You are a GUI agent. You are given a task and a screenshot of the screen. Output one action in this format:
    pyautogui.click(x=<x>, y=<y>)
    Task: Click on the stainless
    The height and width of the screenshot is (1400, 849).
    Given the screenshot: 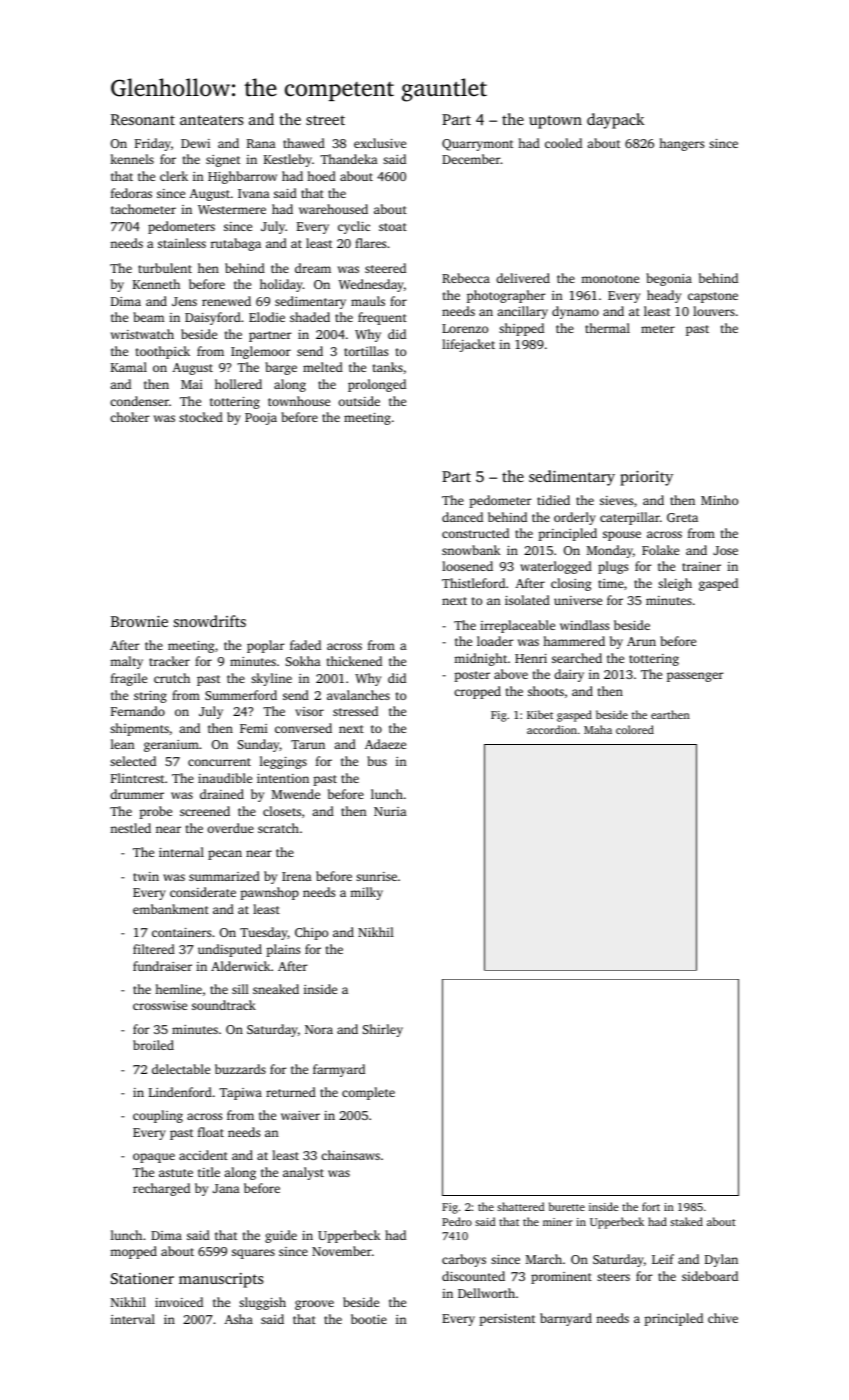 What is the action you would take?
    pyautogui.click(x=182, y=243)
